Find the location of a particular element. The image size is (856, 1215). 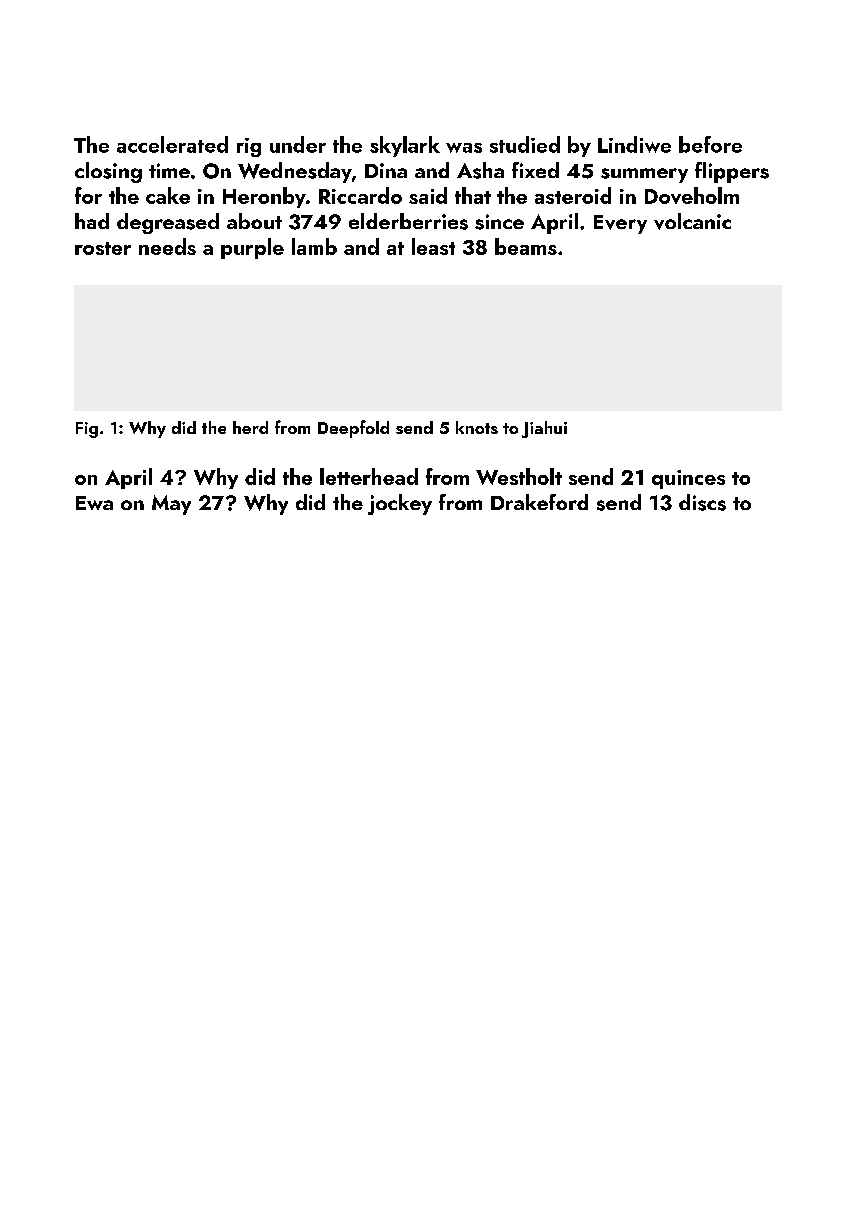

herd is located at coordinates (250, 427).
